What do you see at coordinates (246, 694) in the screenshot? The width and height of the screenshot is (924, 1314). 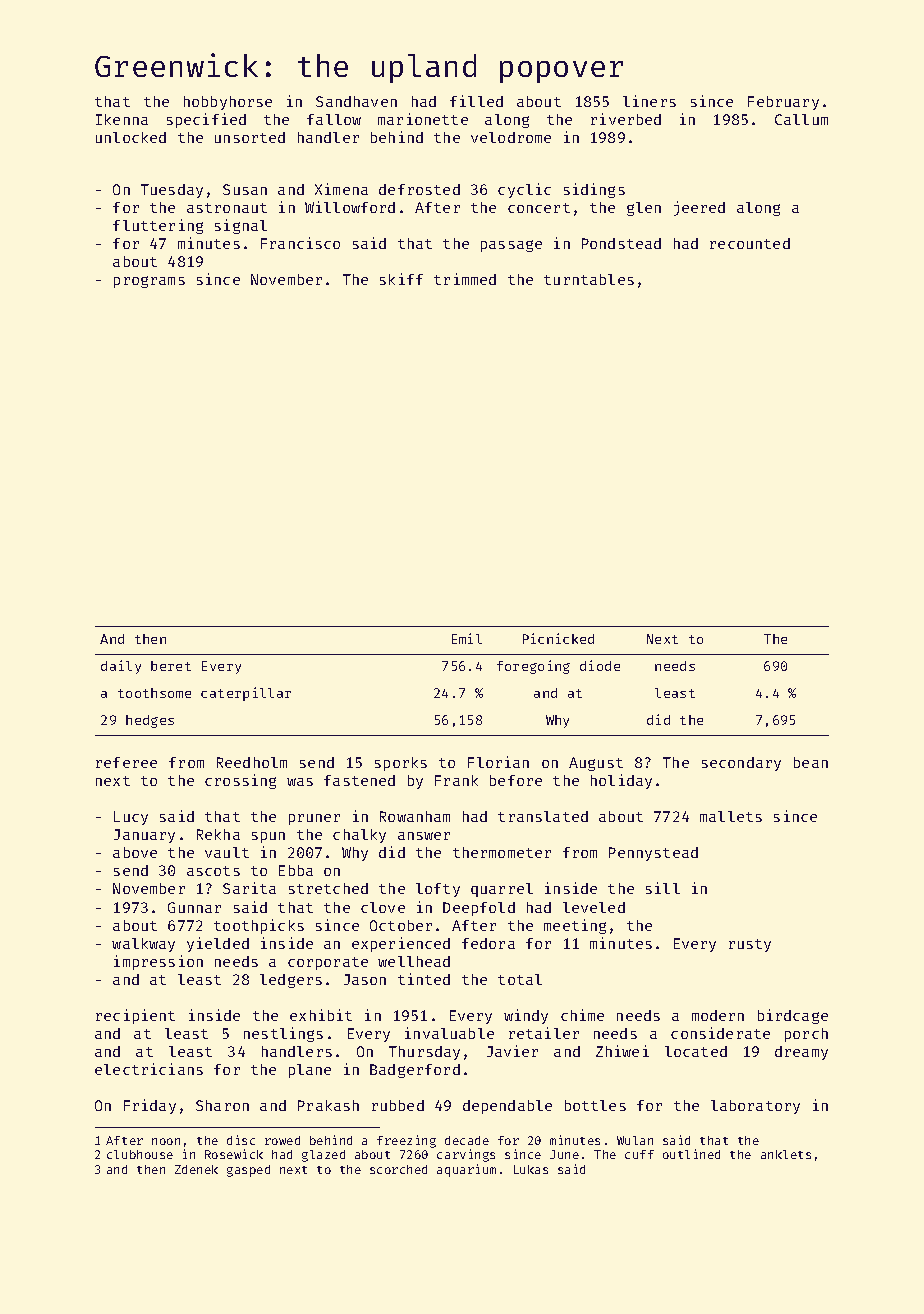 I see `caterpillar` at bounding box center [246, 694].
